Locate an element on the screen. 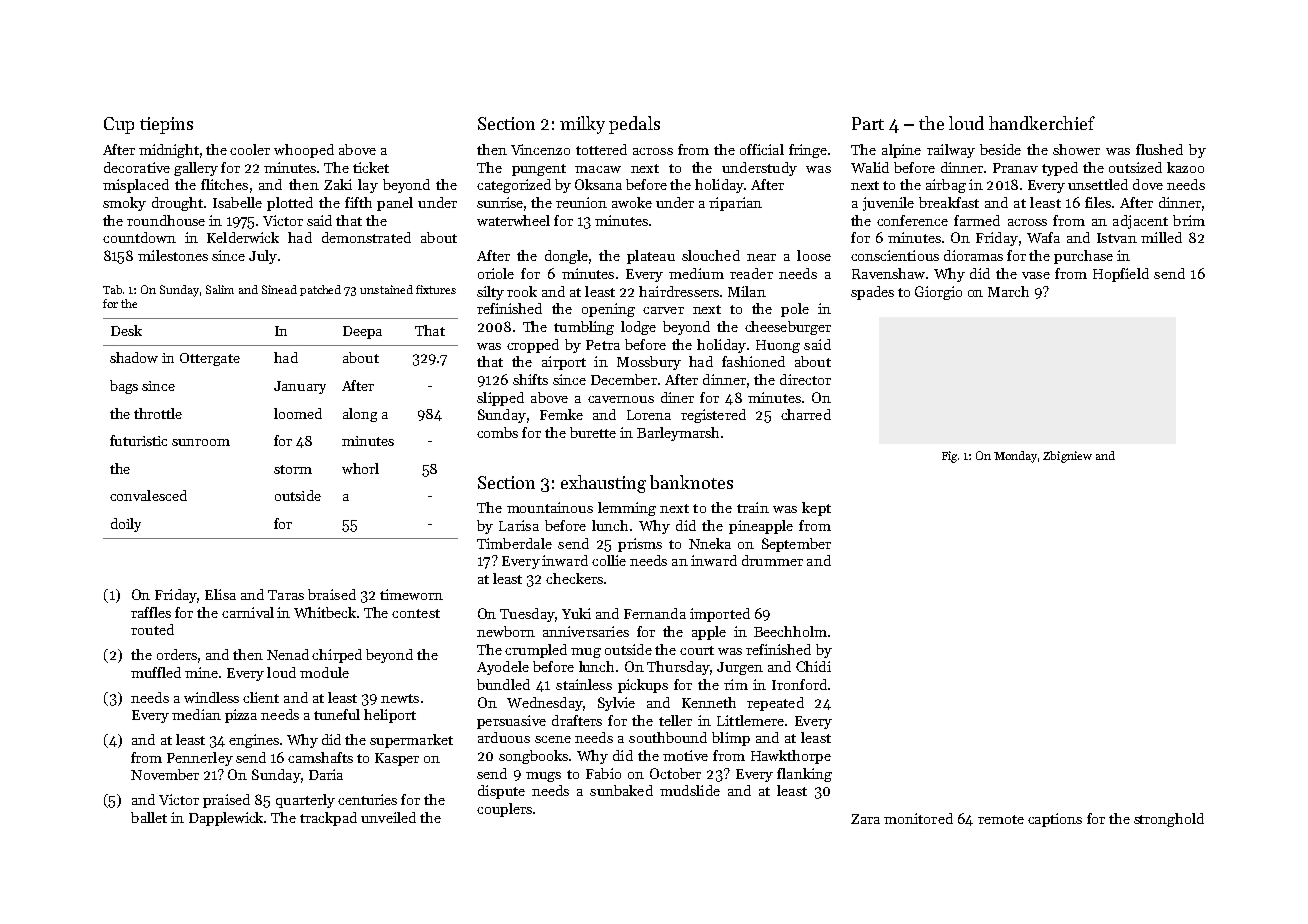 The image size is (1308, 924). pedals is located at coordinates (634, 125).
